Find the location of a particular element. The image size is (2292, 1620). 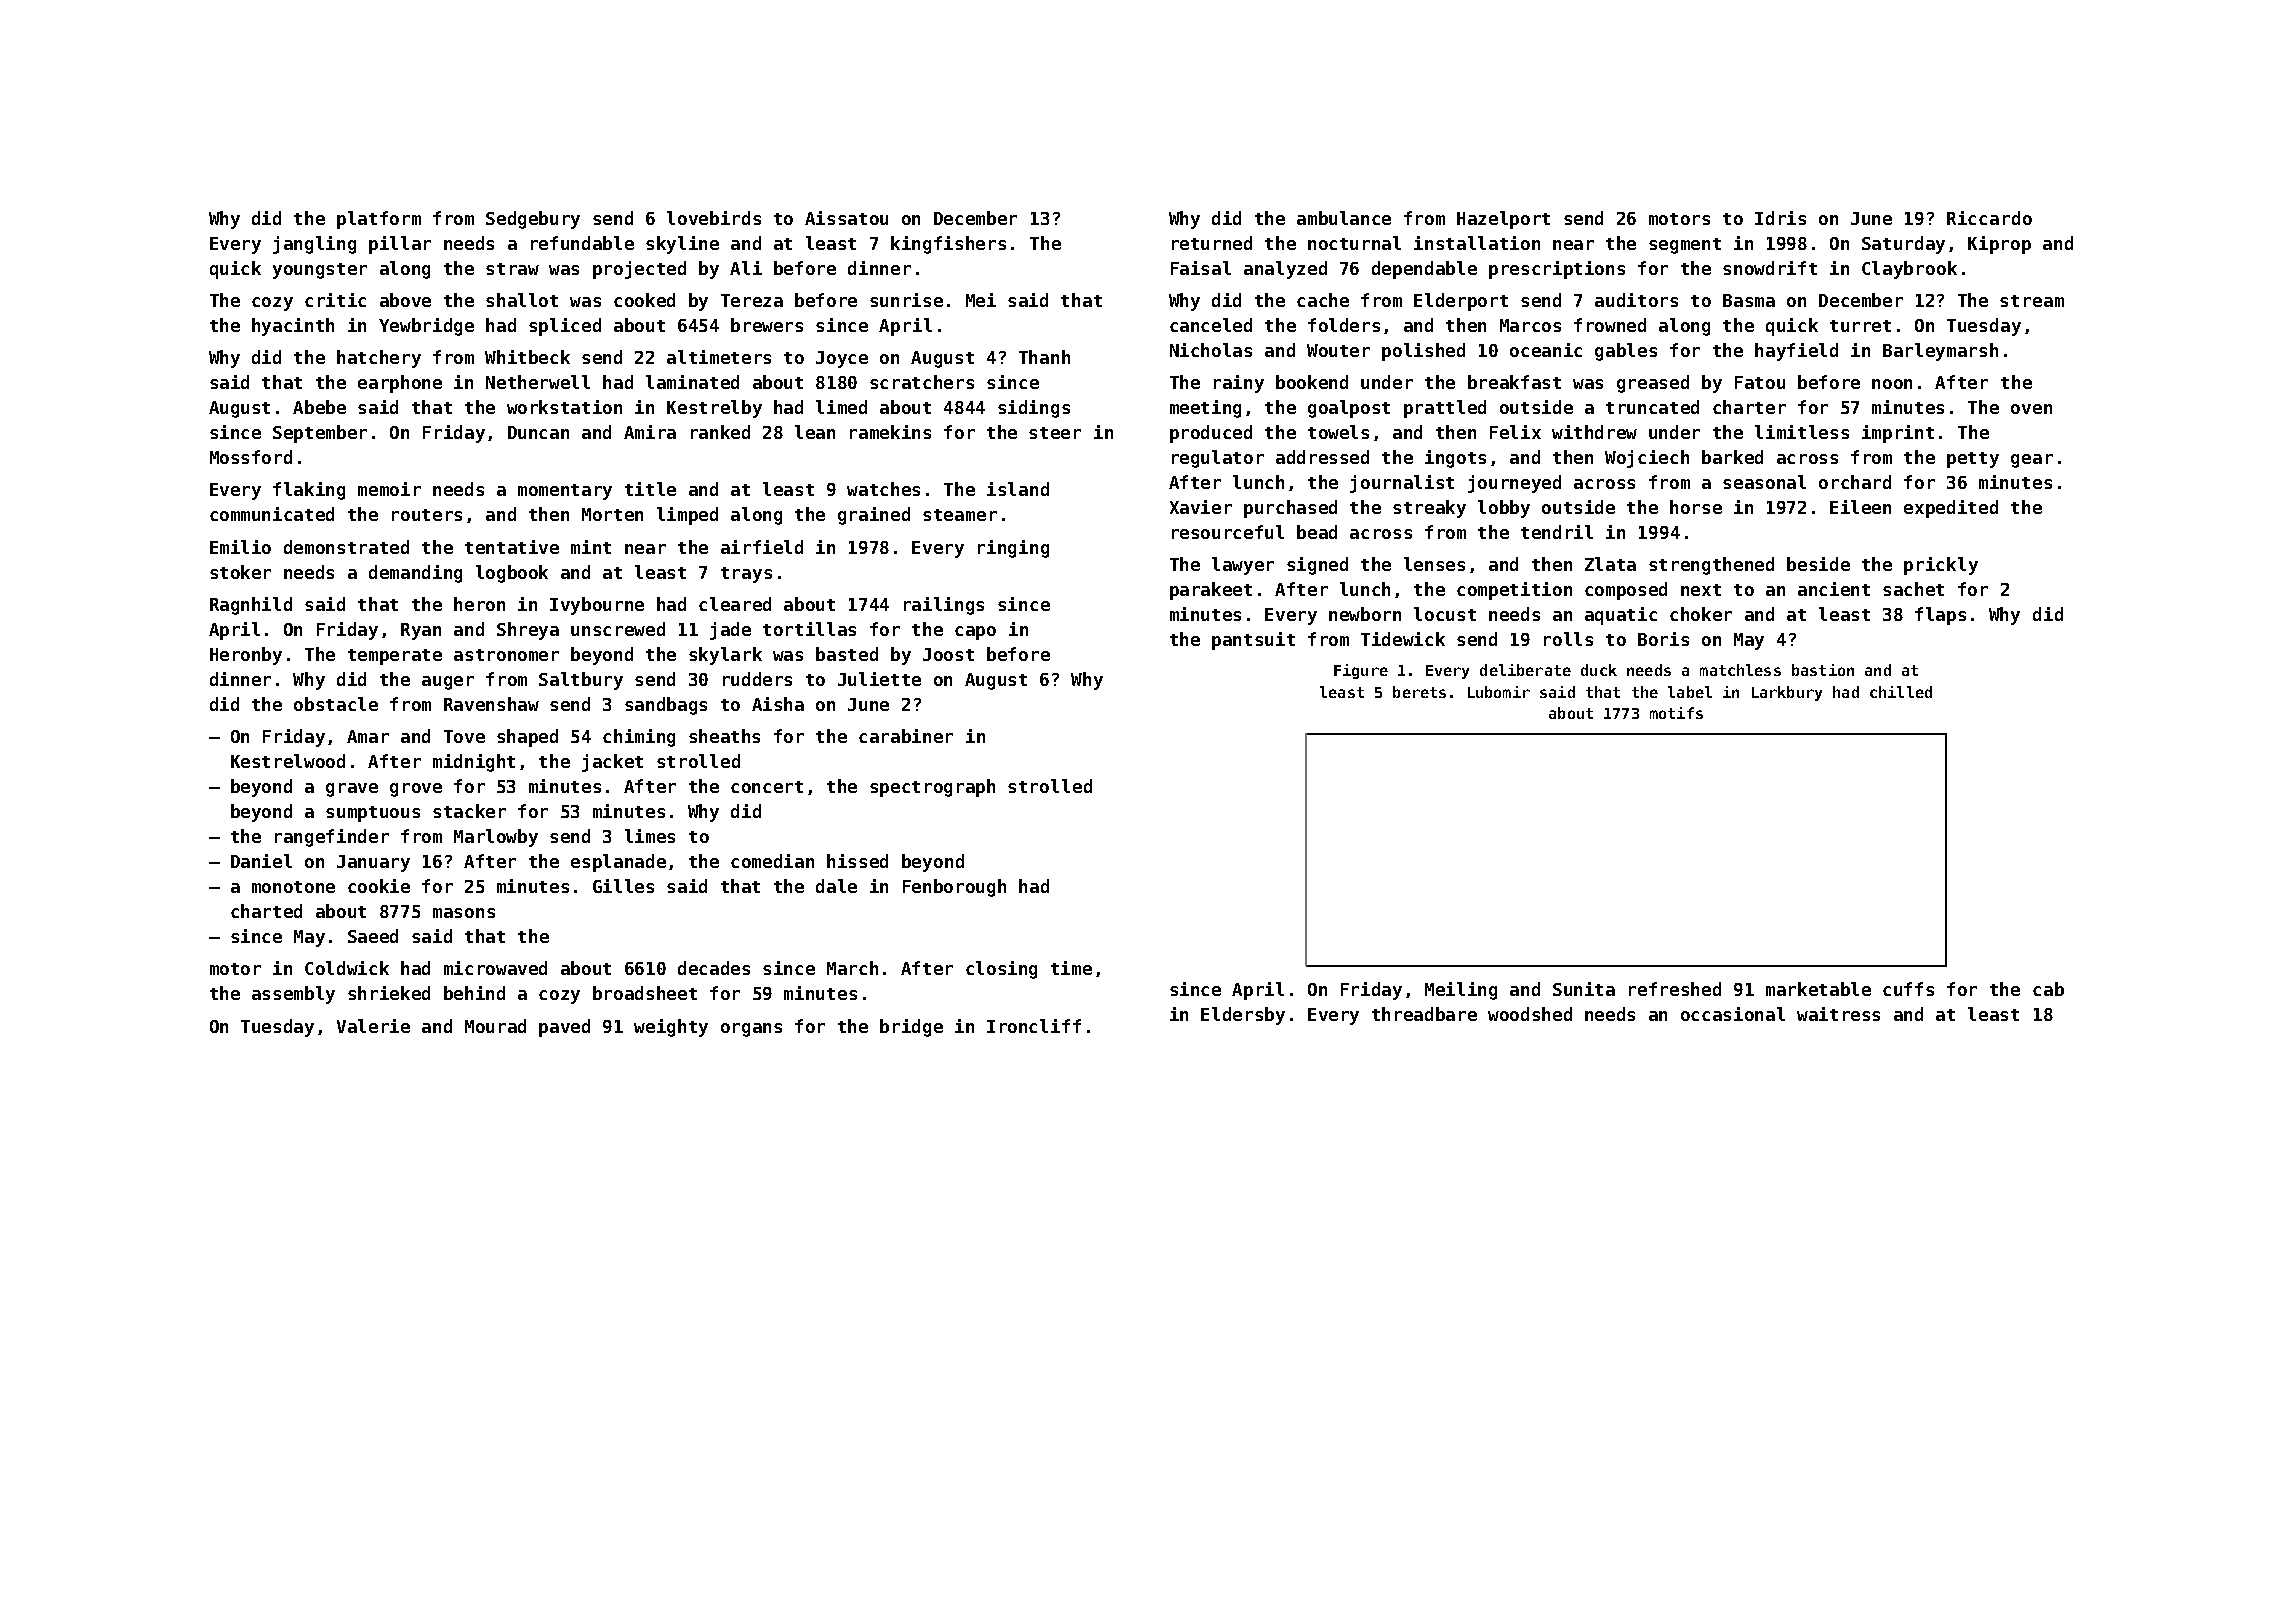

shrieked is located at coordinates (389, 993).
